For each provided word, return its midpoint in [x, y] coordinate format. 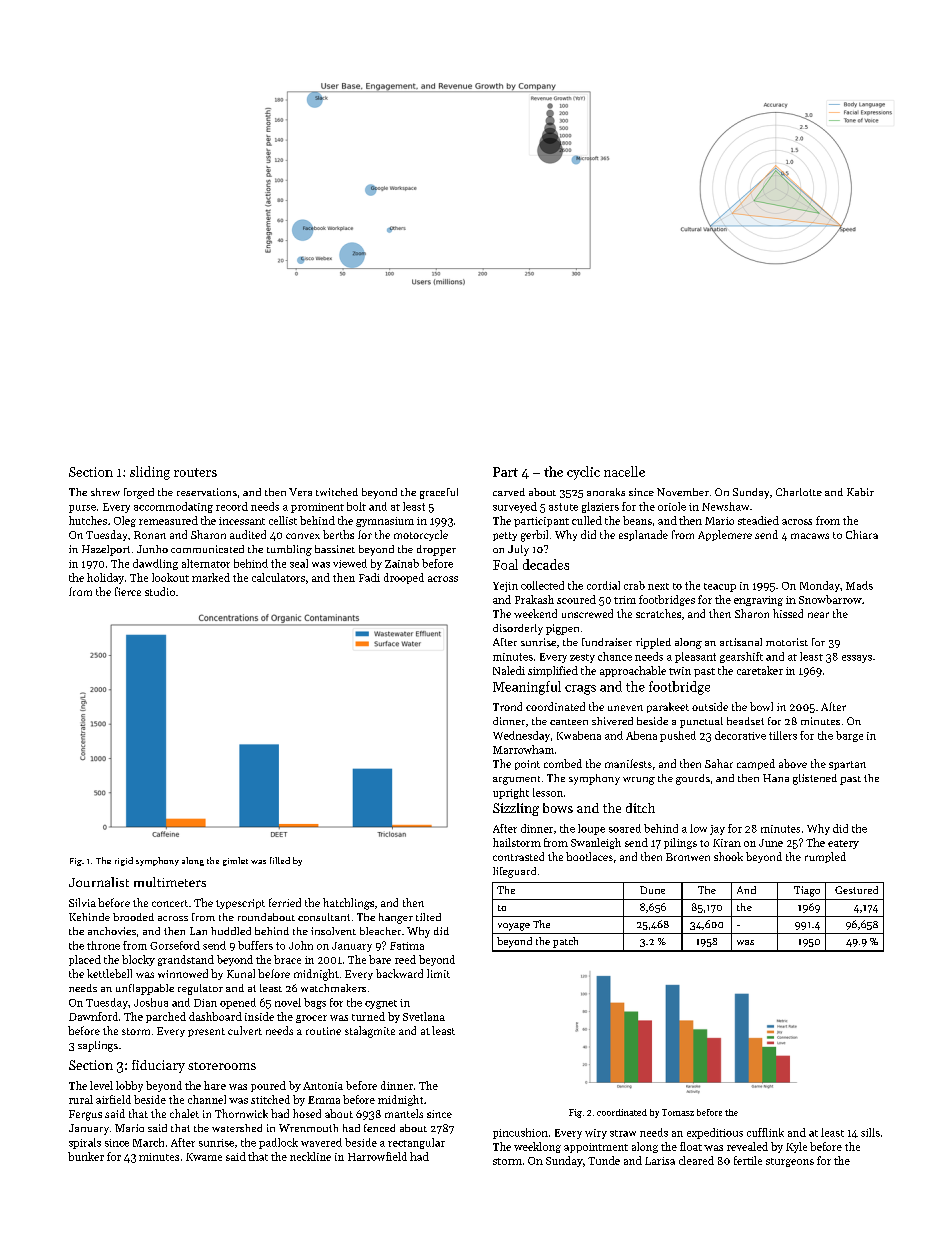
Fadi [369, 577]
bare [380, 959]
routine [323, 1031]
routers [195, 472]
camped [756, 764]
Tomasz [678, 1112]
